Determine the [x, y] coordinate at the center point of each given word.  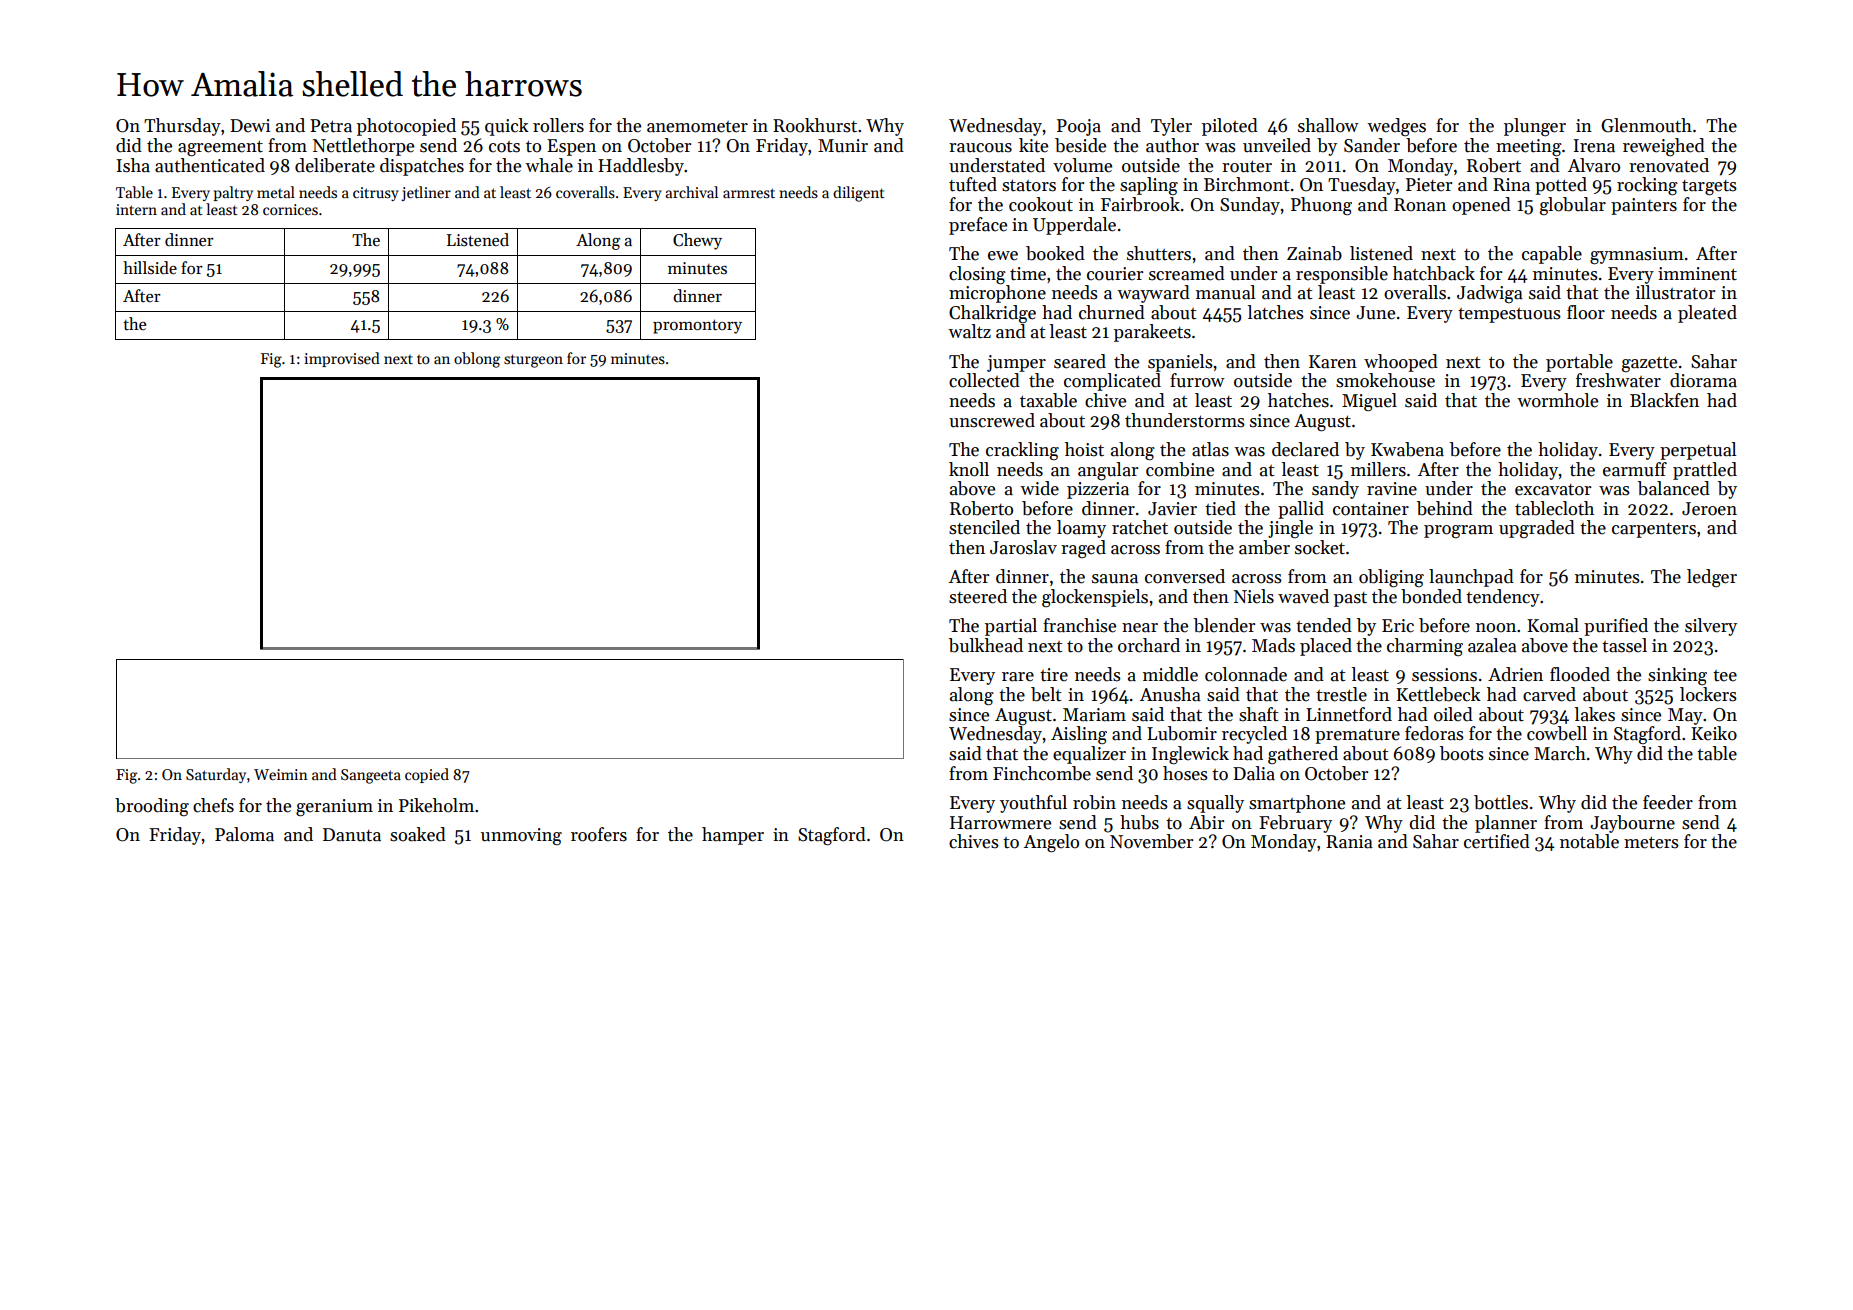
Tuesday [1362, 186]
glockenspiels [1095, 598]
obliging [1391, 578]
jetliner [426, 193]
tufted [973, 184]
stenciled [984, 527]
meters [1651, 842]
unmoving [521, 836]
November [1151, 841]
